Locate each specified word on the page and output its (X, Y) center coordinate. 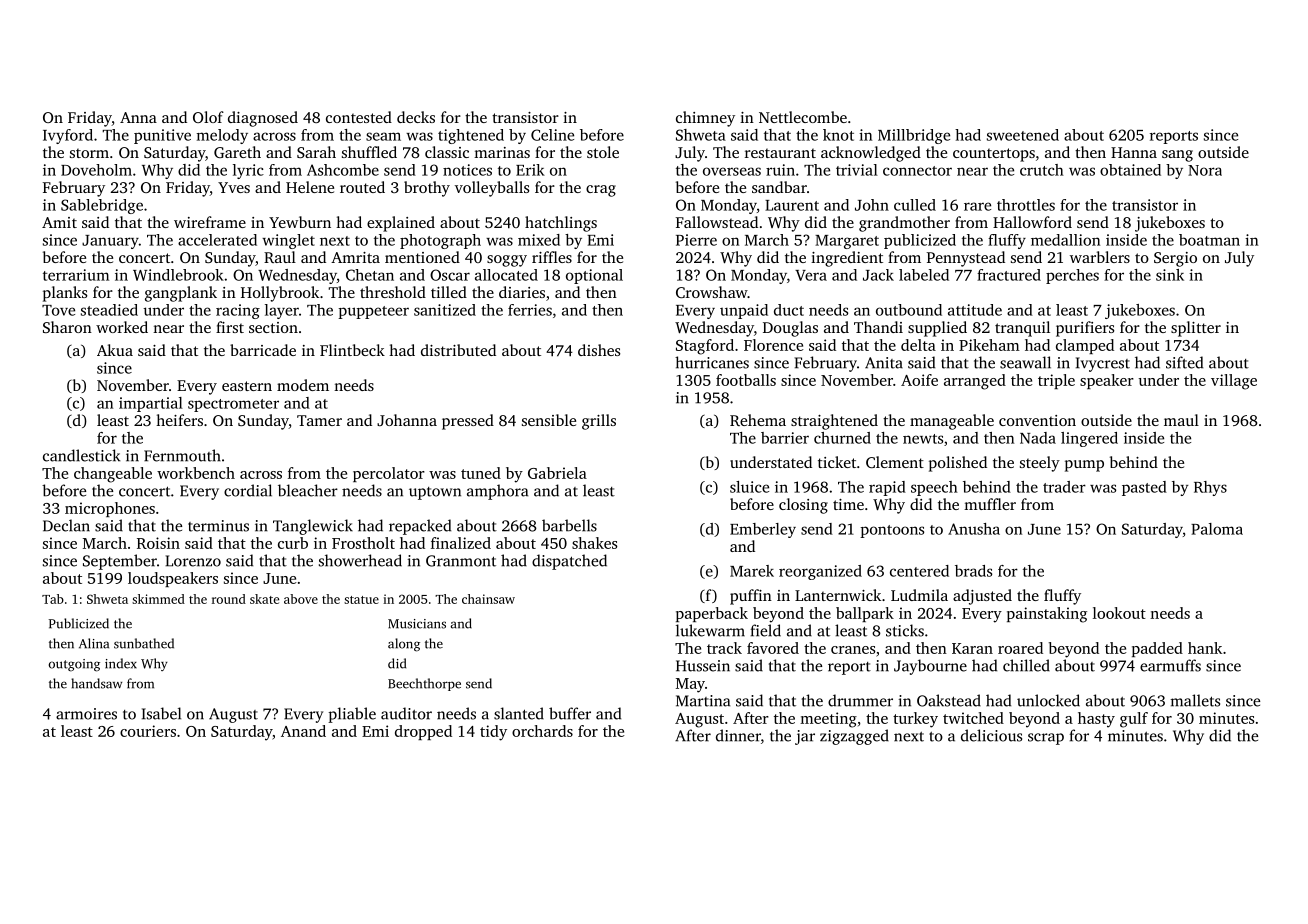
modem (303, 385)
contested (359, 117)
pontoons (892, 531)
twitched (973, 718)
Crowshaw (712, 292)
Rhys (1210, 488)
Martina (703, 701)
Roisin (158, 543)
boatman (1209, 240)
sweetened (1023, 135)
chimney (705, 119)
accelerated (217, 240)
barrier (785, 438)
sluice (749, 487)
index (121, 663)
